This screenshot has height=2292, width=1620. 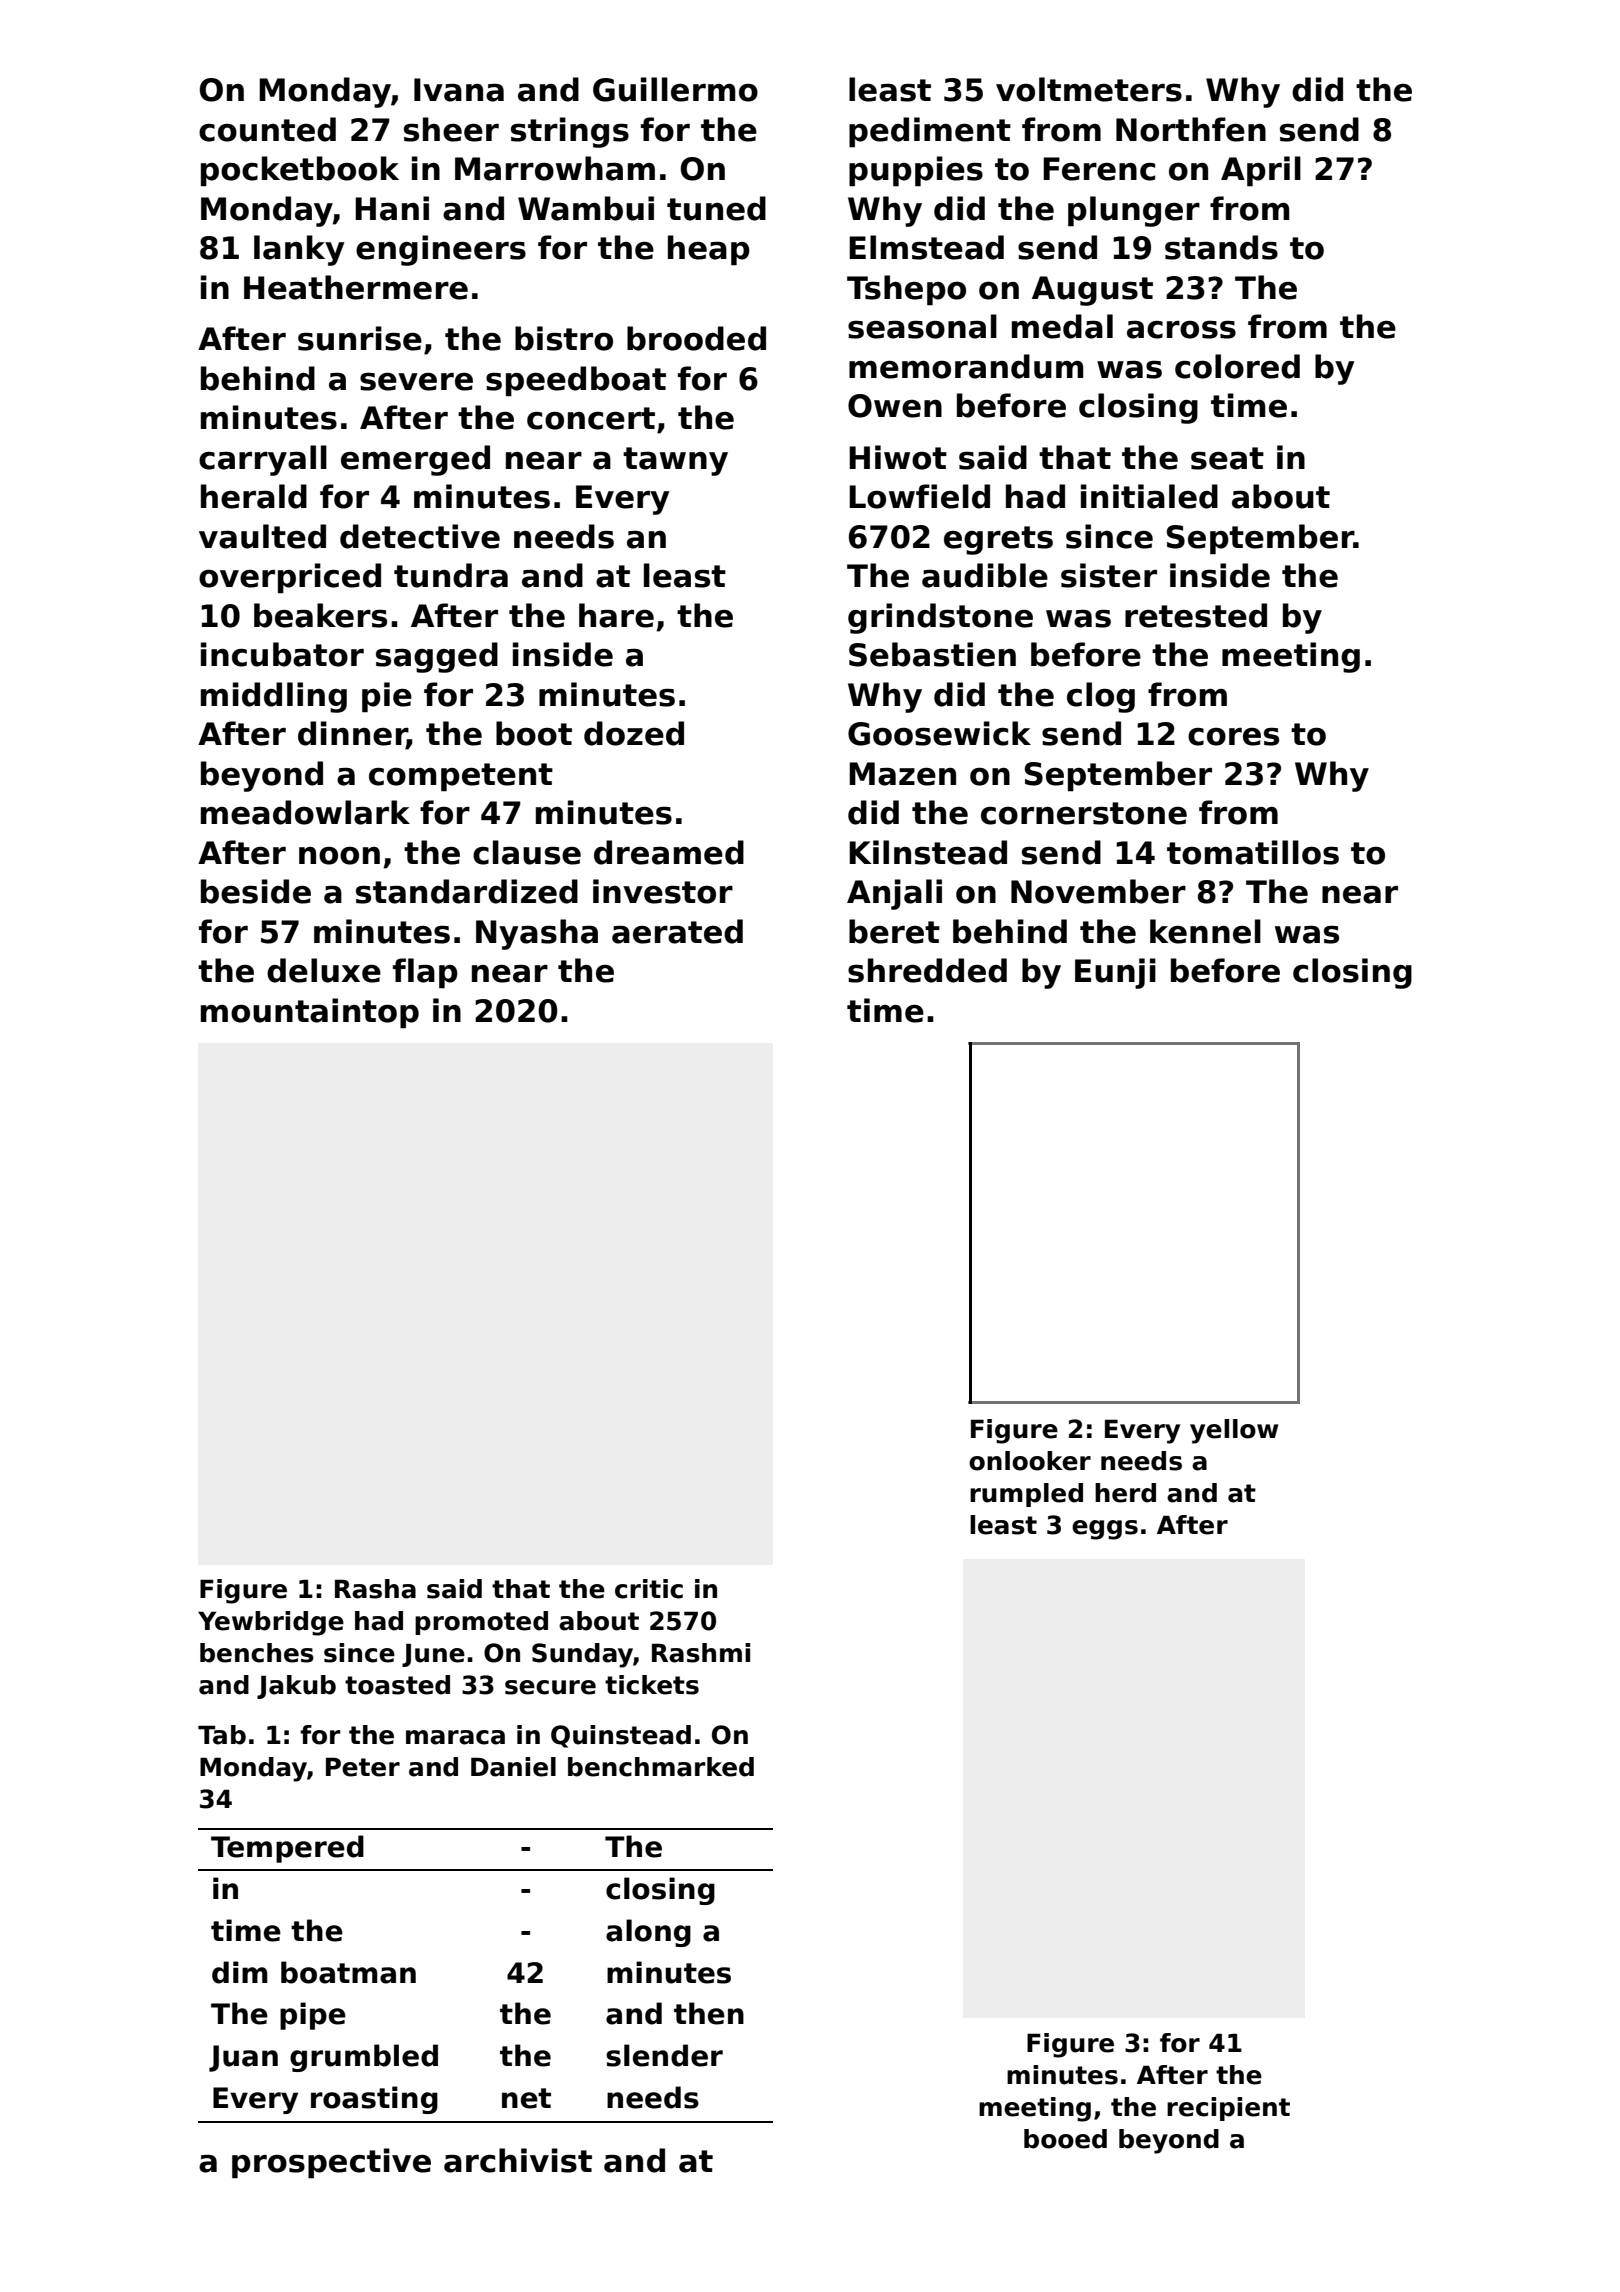 What do you see at coordinates (459, 90) in the screenshot?
I see `Ivana` at bounding box center [459, 90].
